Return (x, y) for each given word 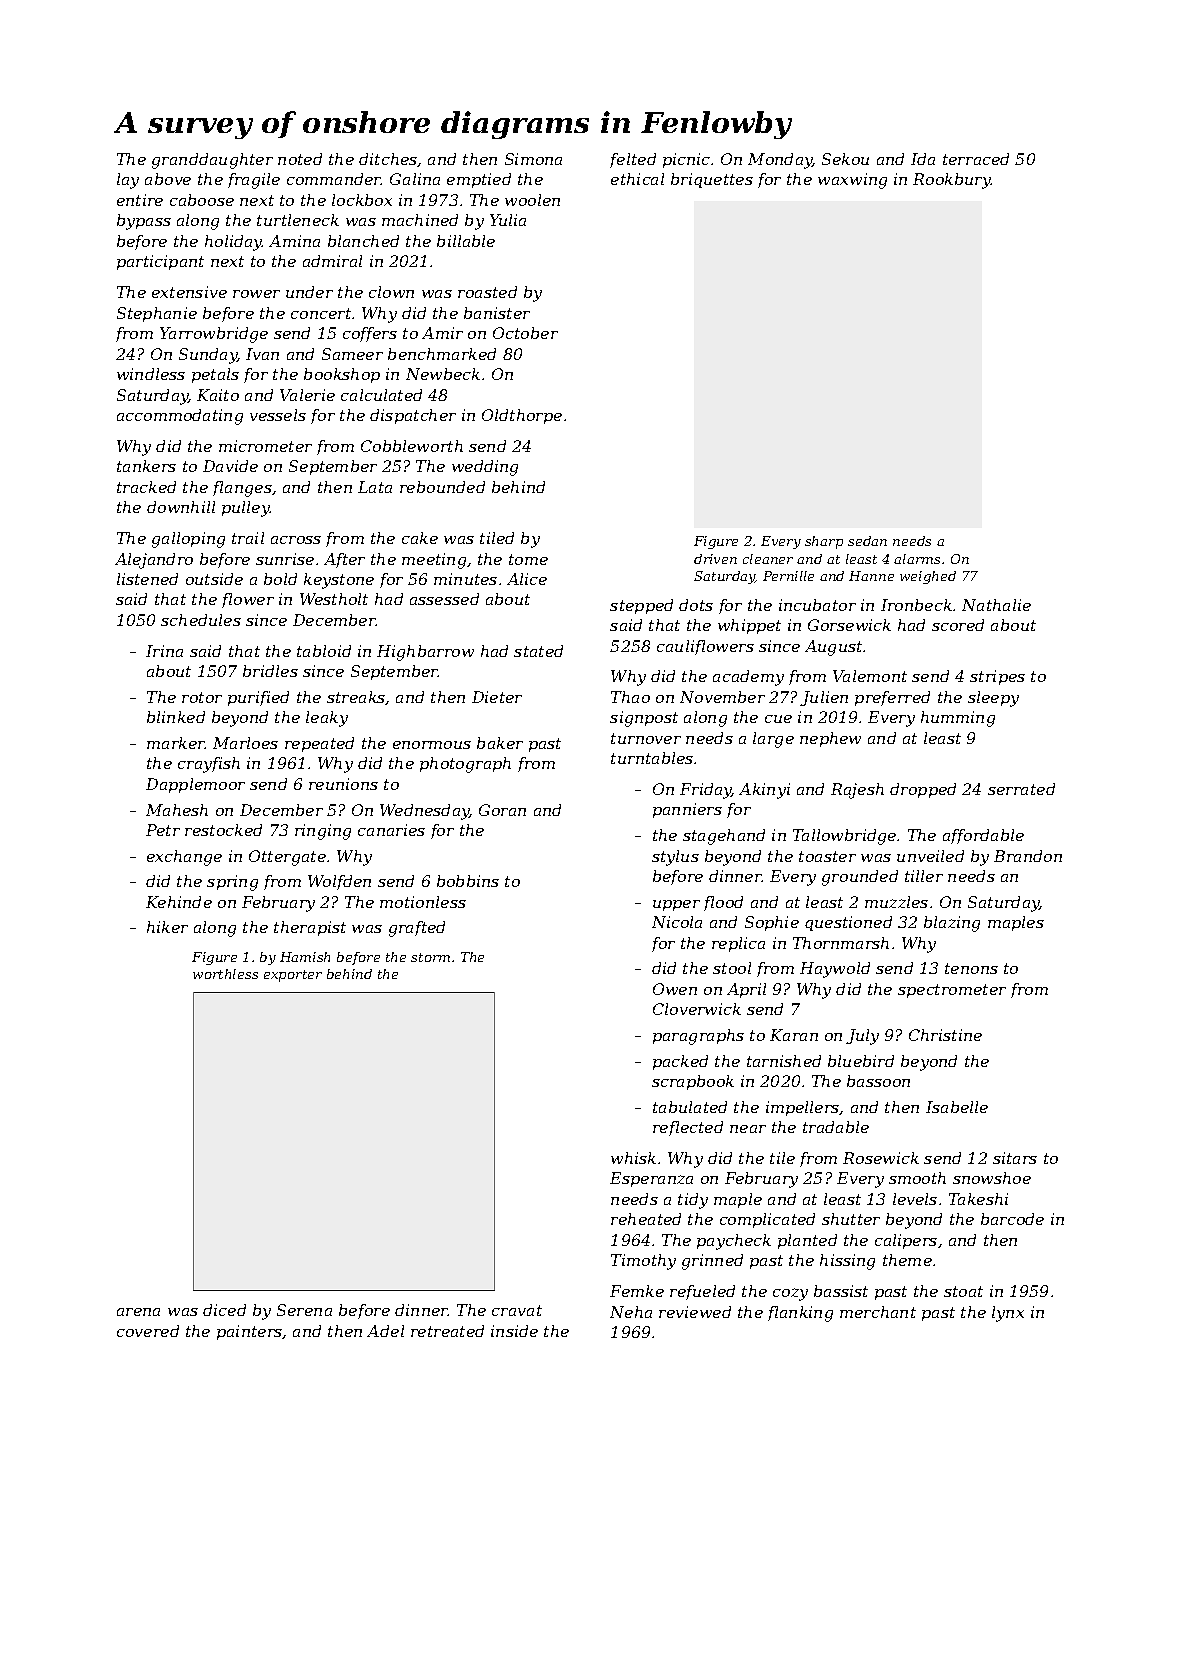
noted (300, 159)
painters (250, 1332)
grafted (417, 929)
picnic (686, 160)
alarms (917, 559)
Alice (527, 579)
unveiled (930, 856)
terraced (976, 159)
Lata (375, 487)
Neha (631, 1312)
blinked (176, 717)
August (834, 648)
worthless (225, 974)
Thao (630, 697)
